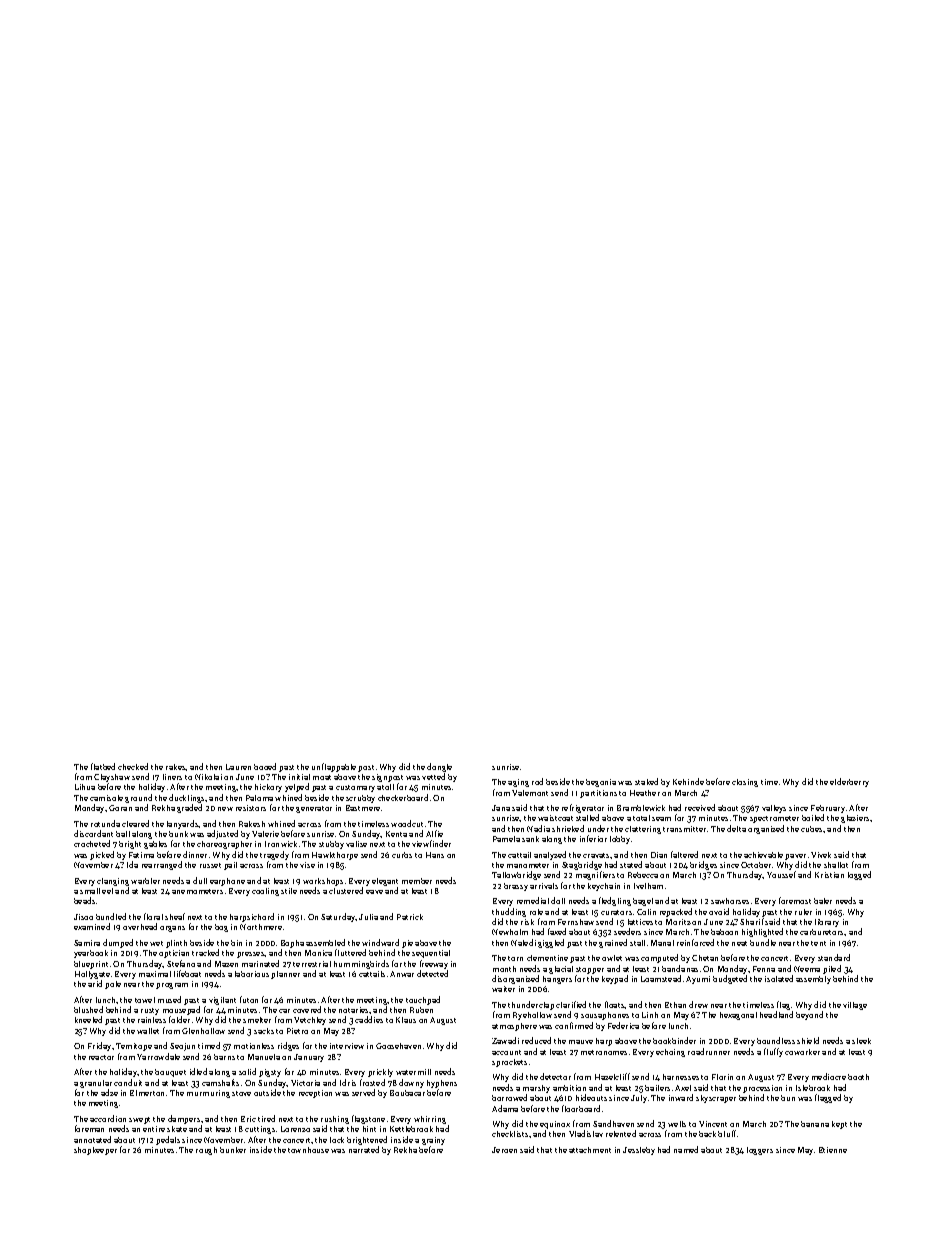  What do you see at coordinates (670, 1053) in the page?
I see `echoing` at bounding box center [670, 1053].
